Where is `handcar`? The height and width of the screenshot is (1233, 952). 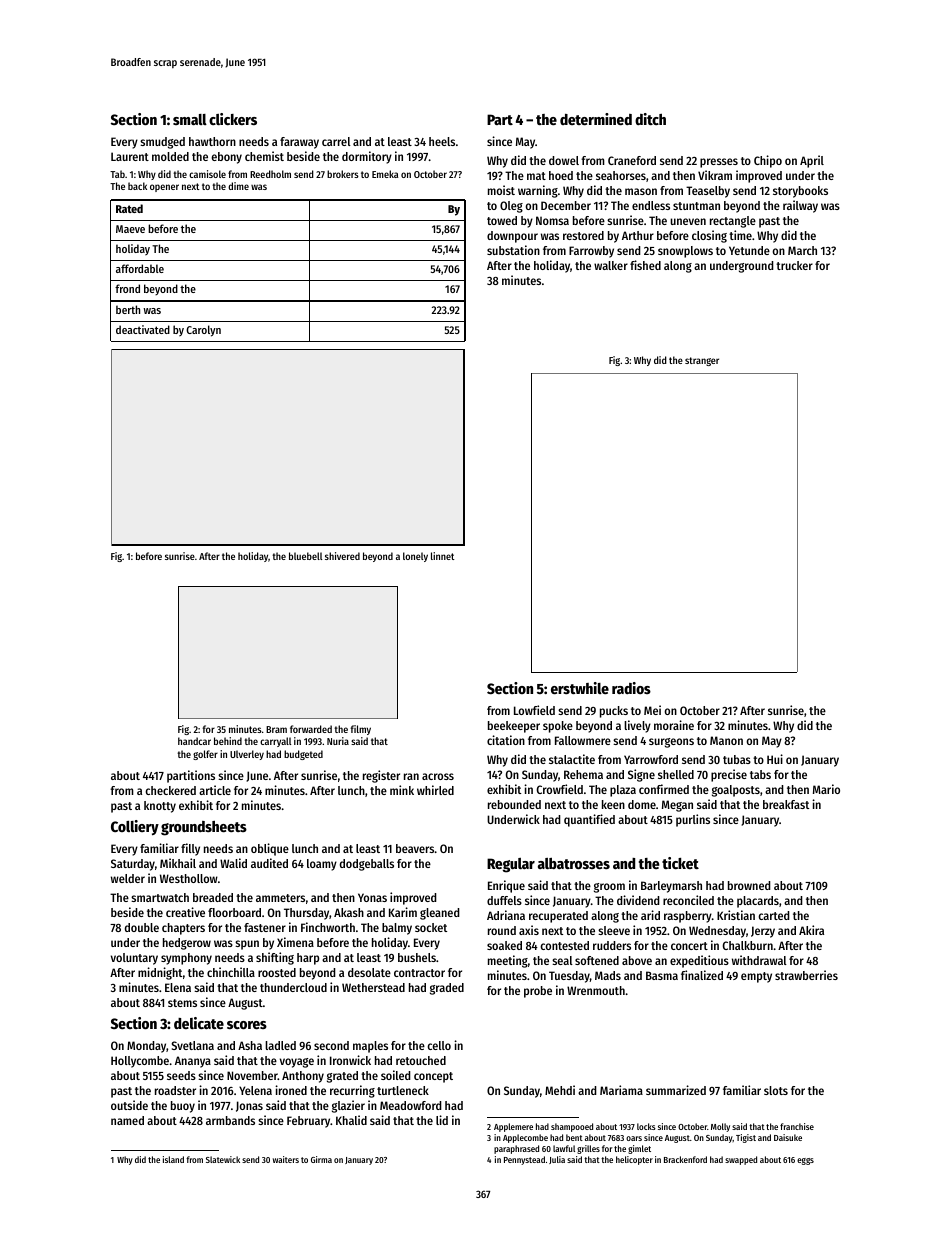 handcar is located at coordinates (194, 741).
